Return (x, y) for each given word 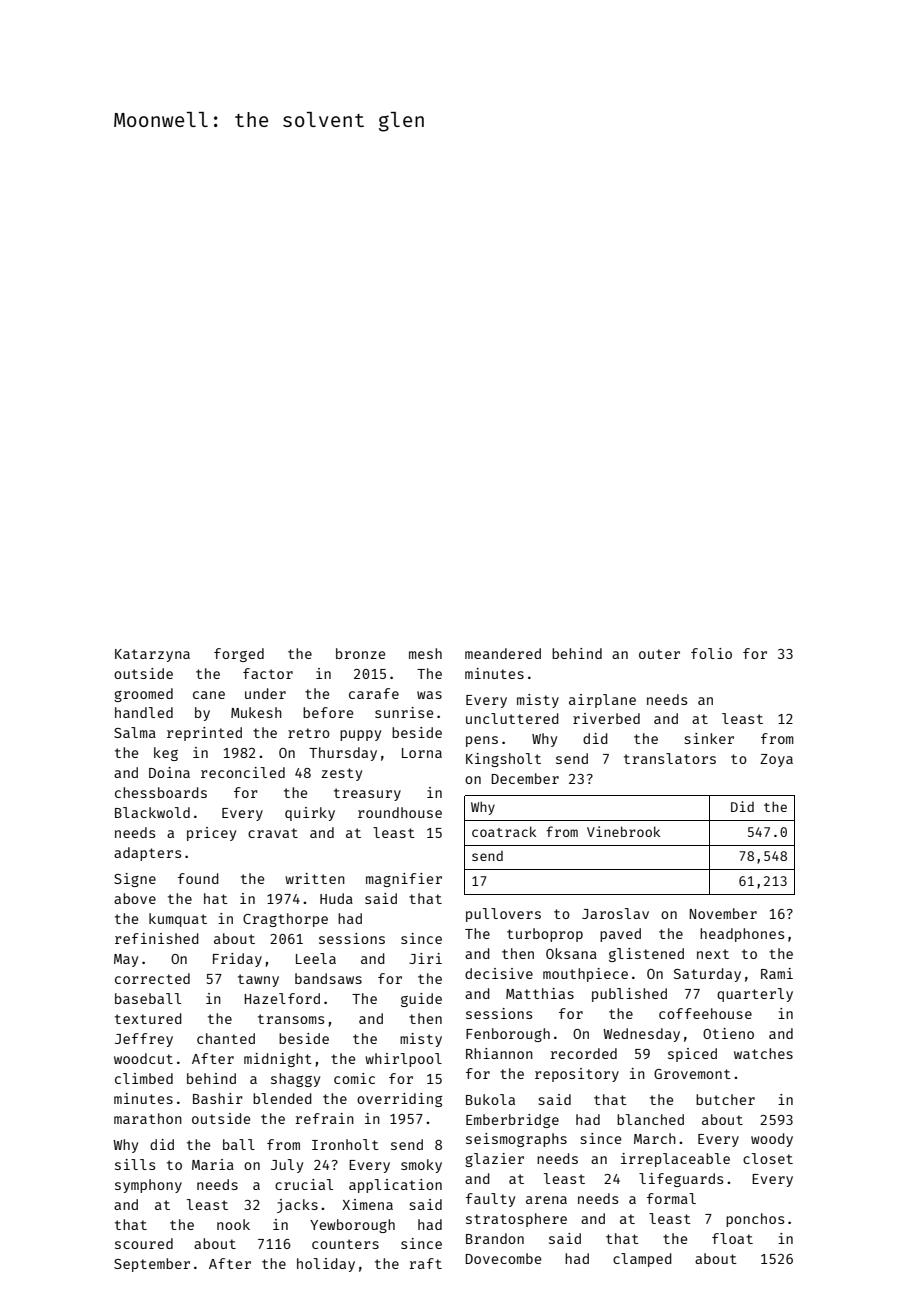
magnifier (404, 880)
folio (711, 653)
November (723, 913)
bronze (360, 653)
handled (144, 712)
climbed (144, 1078)
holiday (326, 1265)
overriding (399, 1100)
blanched (650, 1119)
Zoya (776, 760)
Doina (169, 772)
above (135, 898)
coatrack (504, 831)
